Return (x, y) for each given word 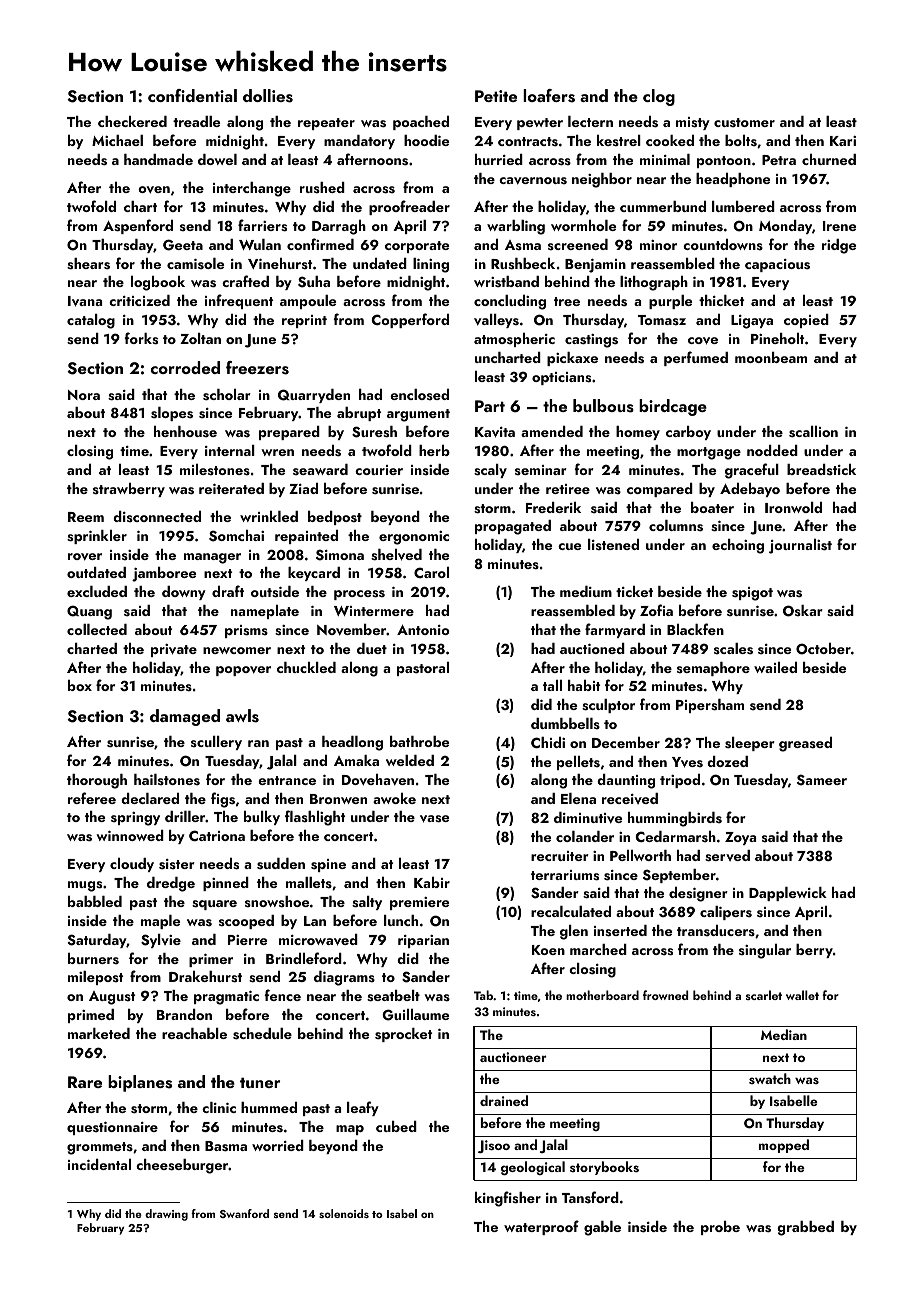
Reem (86, 517)
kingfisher (508, 1199)
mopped (784, 1146)
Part (490, 406)
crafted (245, 281)
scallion (813, 432)
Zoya (740, 838)
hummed (269, 1107)
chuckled (306, 667)
